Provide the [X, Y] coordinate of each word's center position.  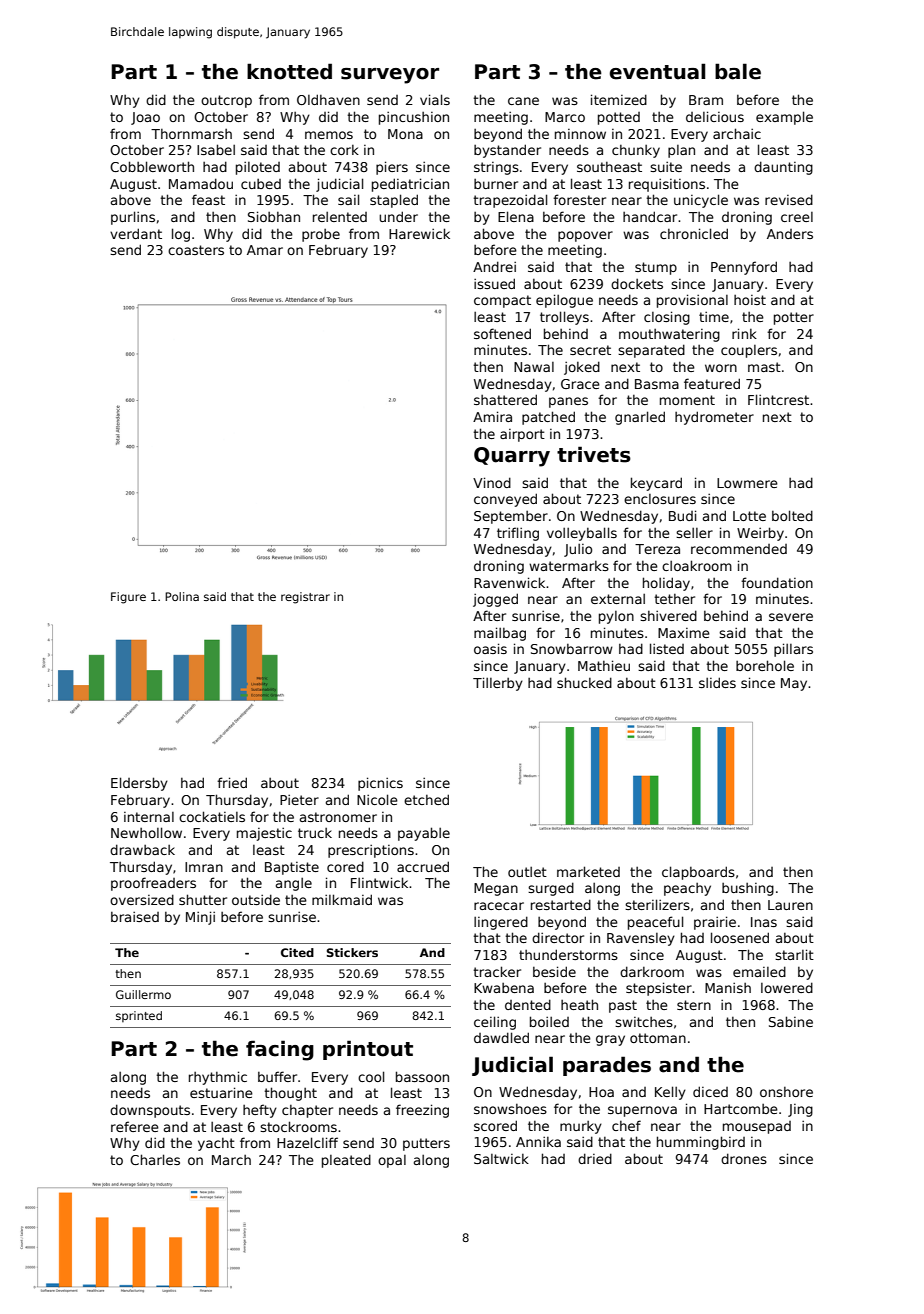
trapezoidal [510, 201]
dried [595, 1158]
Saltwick [501, 1159]
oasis [490, 648]
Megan [496, 889]
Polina [182, 596]
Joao [145, 118]
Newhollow [146, 832]
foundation [777, 582]
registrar [305, 598]
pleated [346, 1161]
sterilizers [657, 904]
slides [717, 682]
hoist [750, 300]
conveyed [505, 500]
